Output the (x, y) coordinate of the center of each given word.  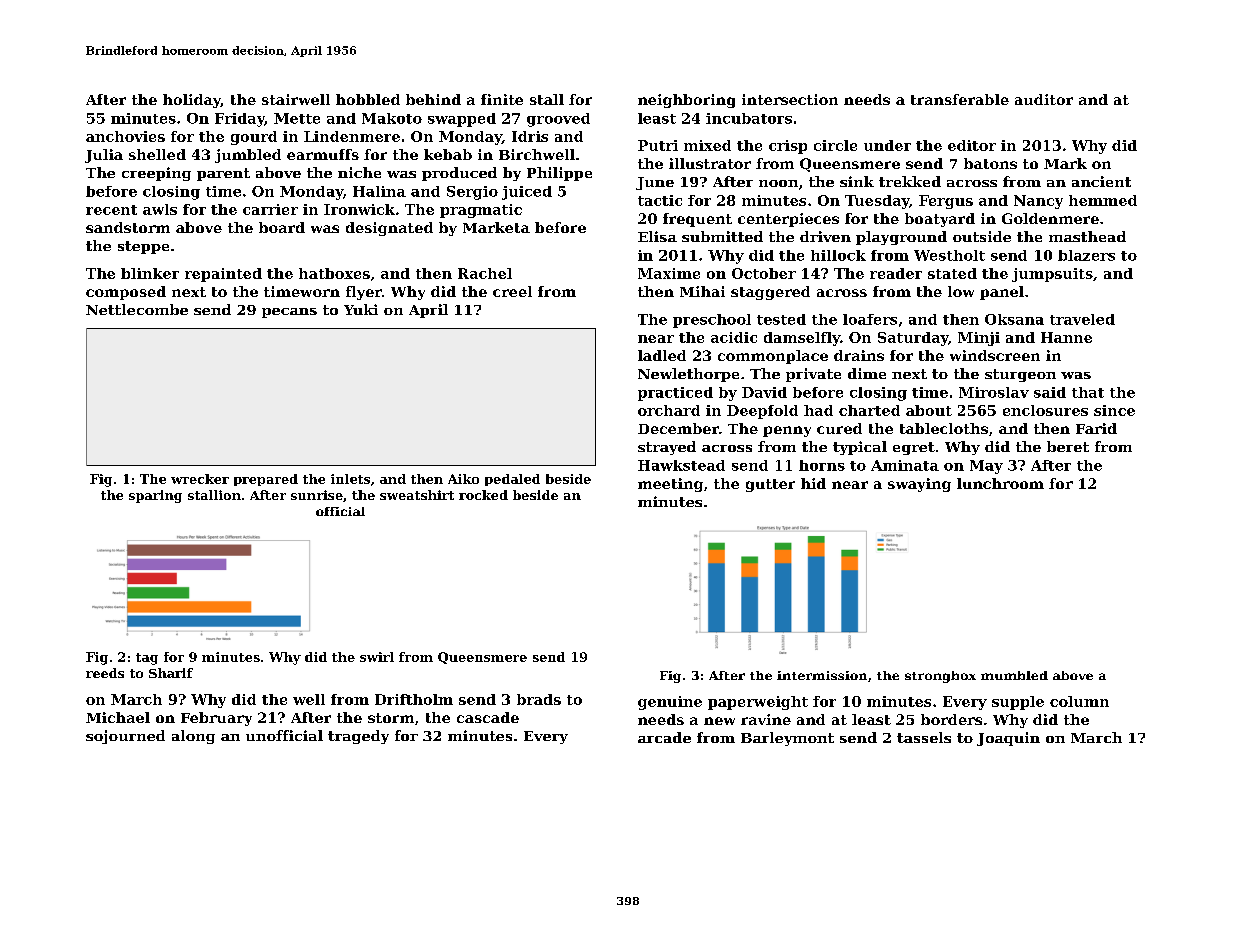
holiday (192, 101)
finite (502, 99)
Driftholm (414, 699)
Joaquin (1008, 739)
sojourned (125, 737)
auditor (1044, 99)
